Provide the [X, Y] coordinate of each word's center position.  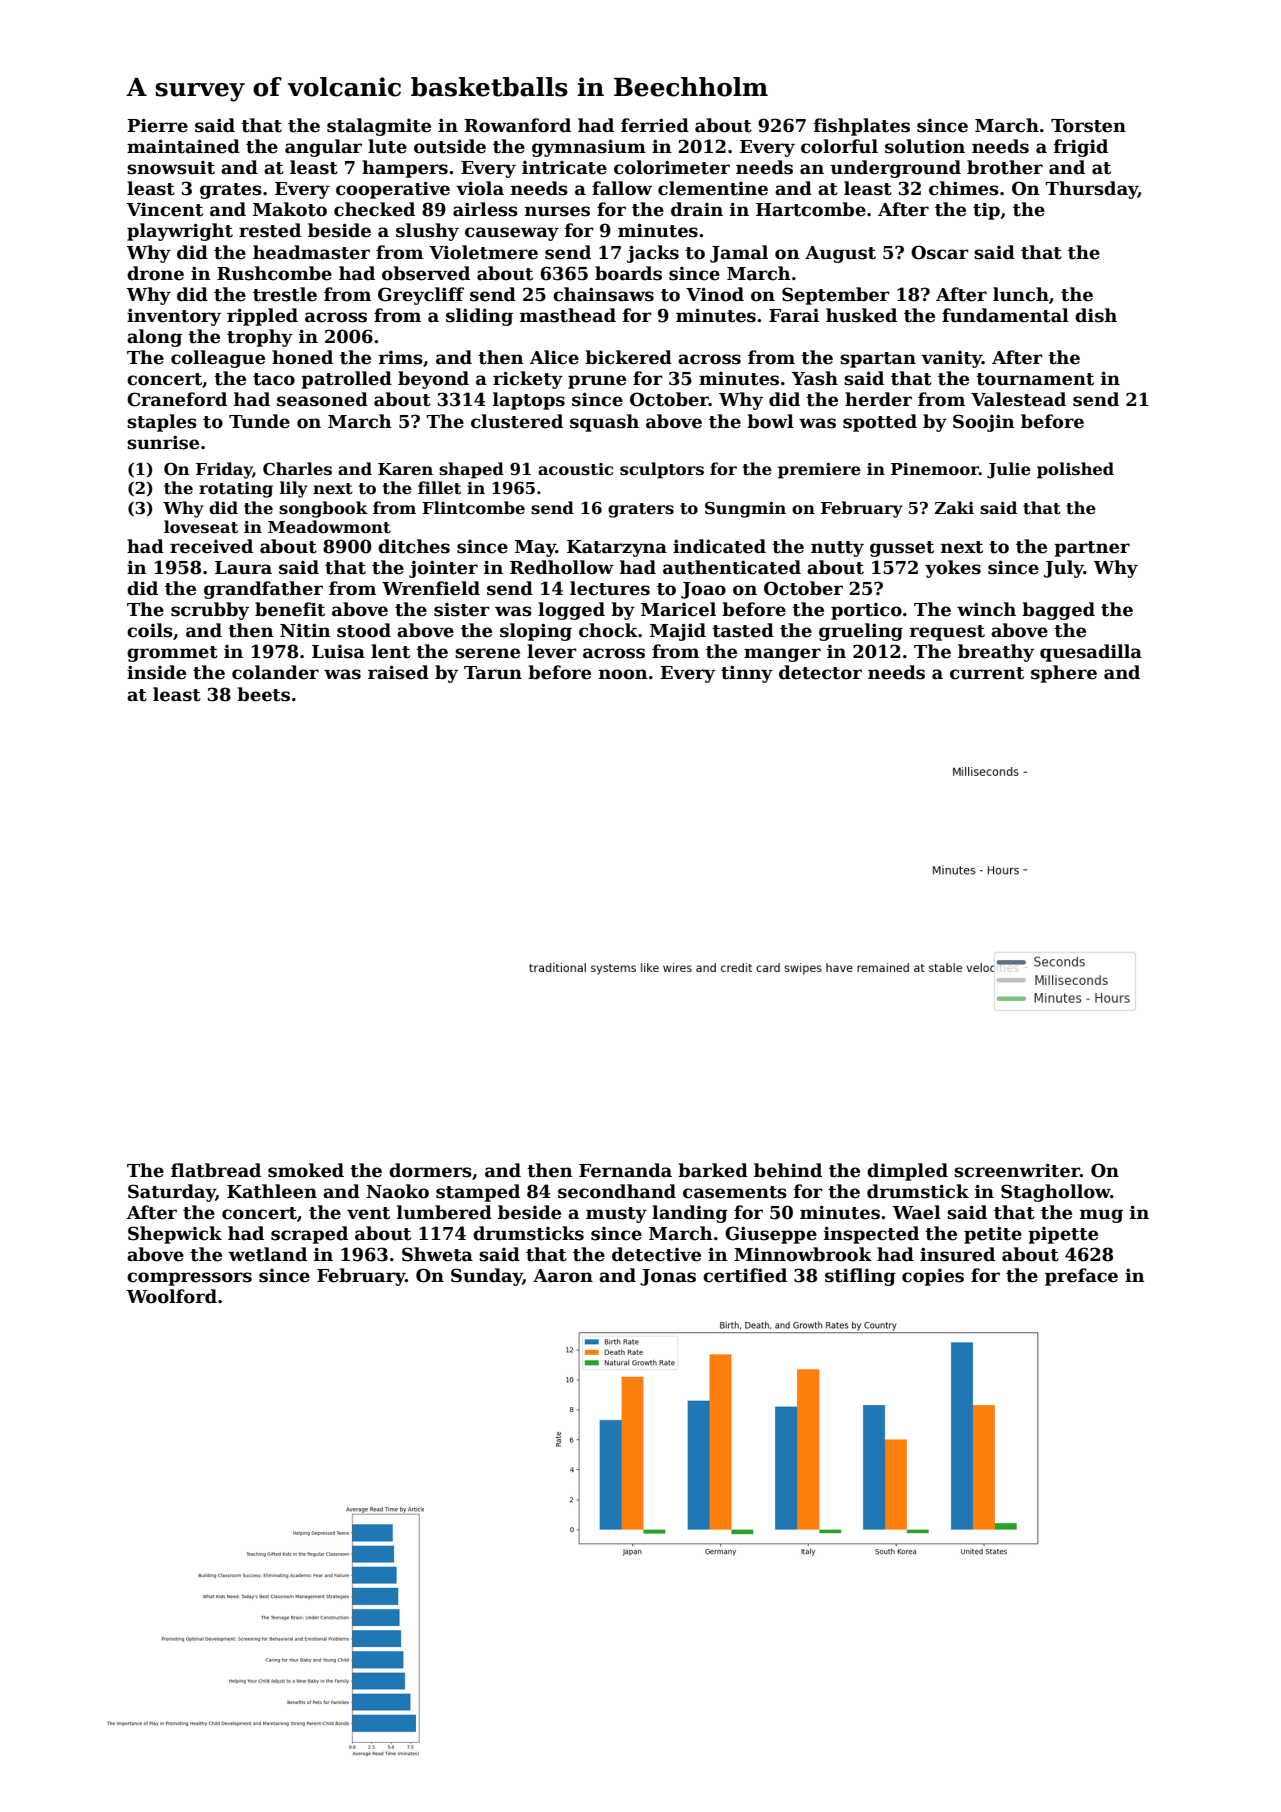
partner [1092, 549]
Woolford [171, 1296]
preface [1081, 1277]
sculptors [662, 470]
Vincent [165, 209]
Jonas [668, 1277]
